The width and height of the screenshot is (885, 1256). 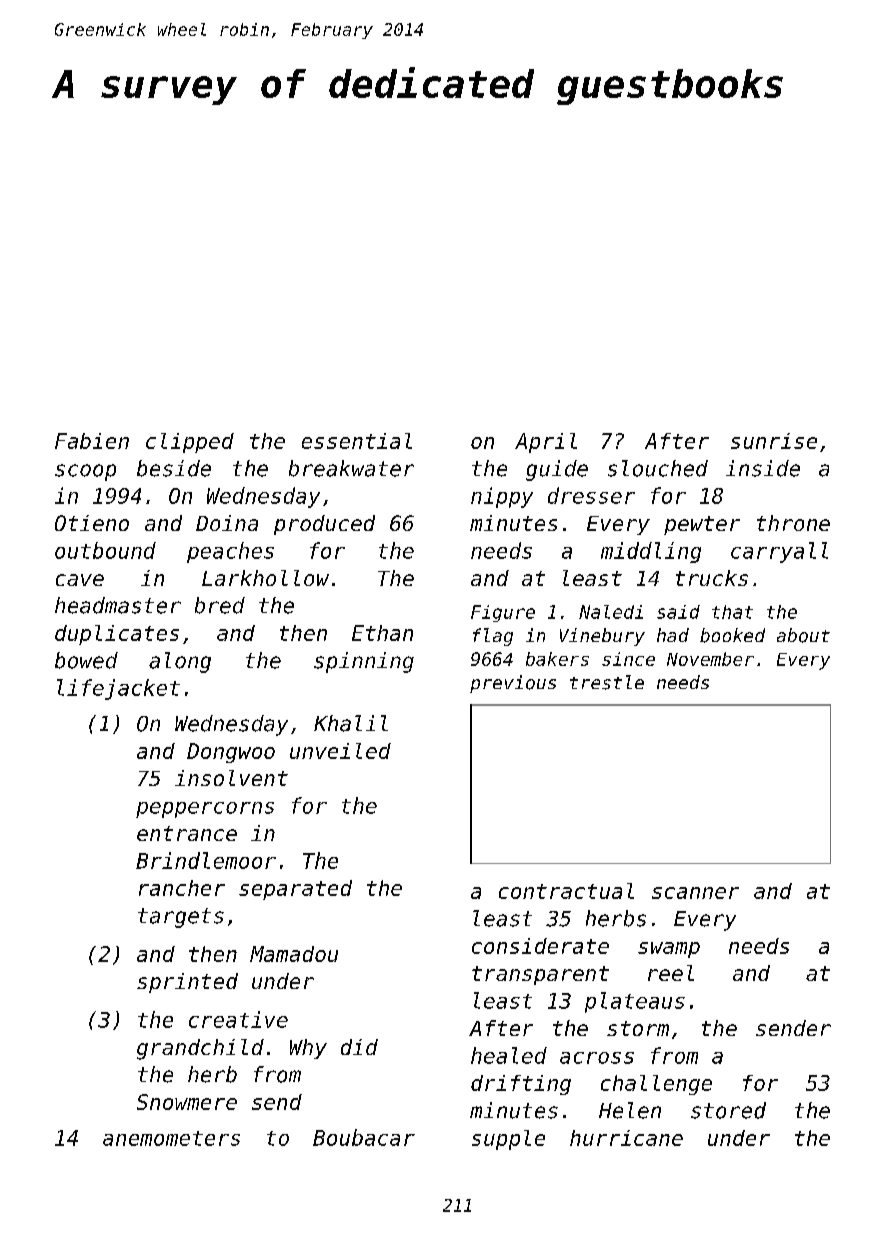 I want to click on bowed, so click(x=86, y=660).
